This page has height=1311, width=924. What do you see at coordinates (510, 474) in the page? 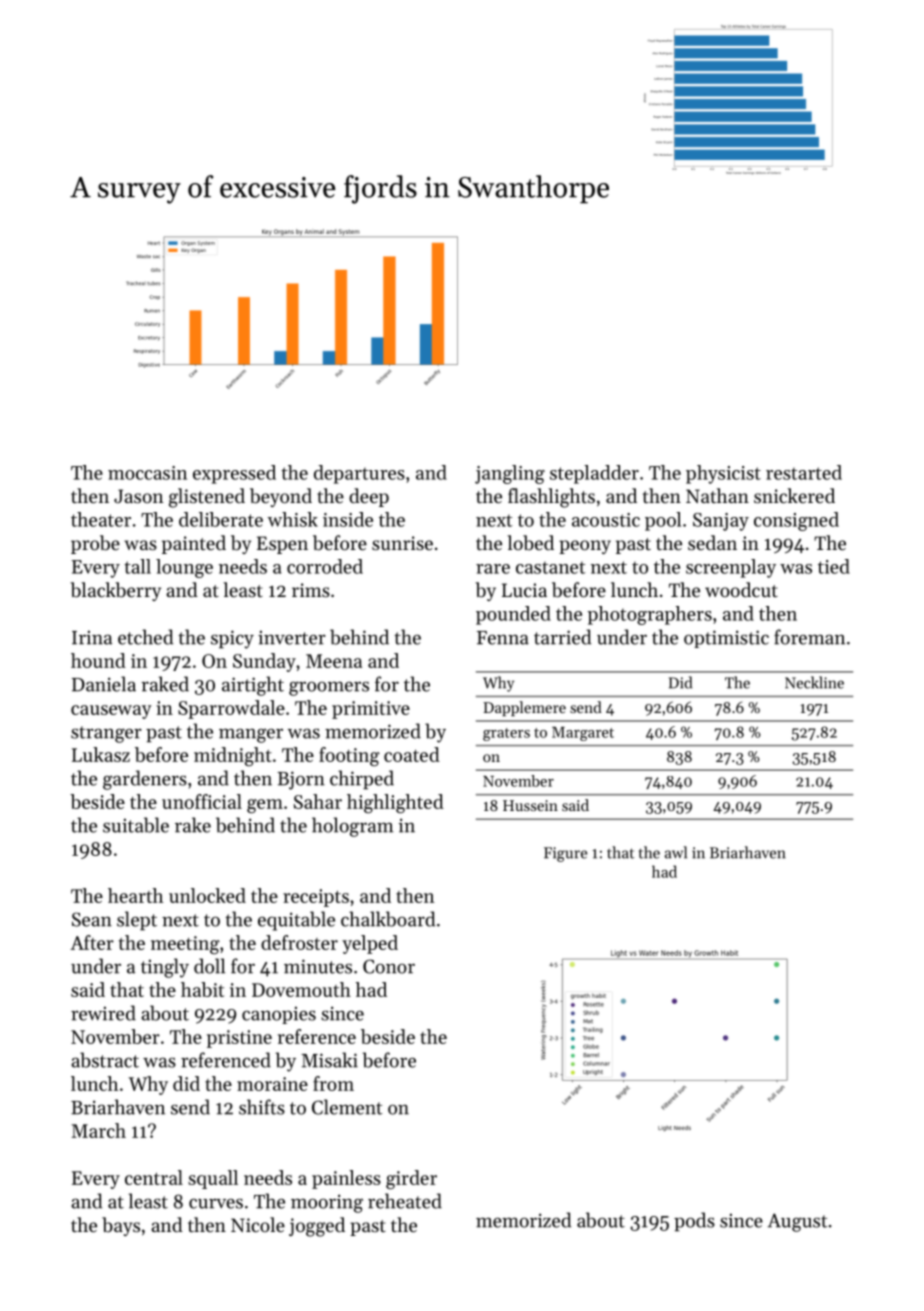
I see `jangling` at bounding box center [510, 474].
